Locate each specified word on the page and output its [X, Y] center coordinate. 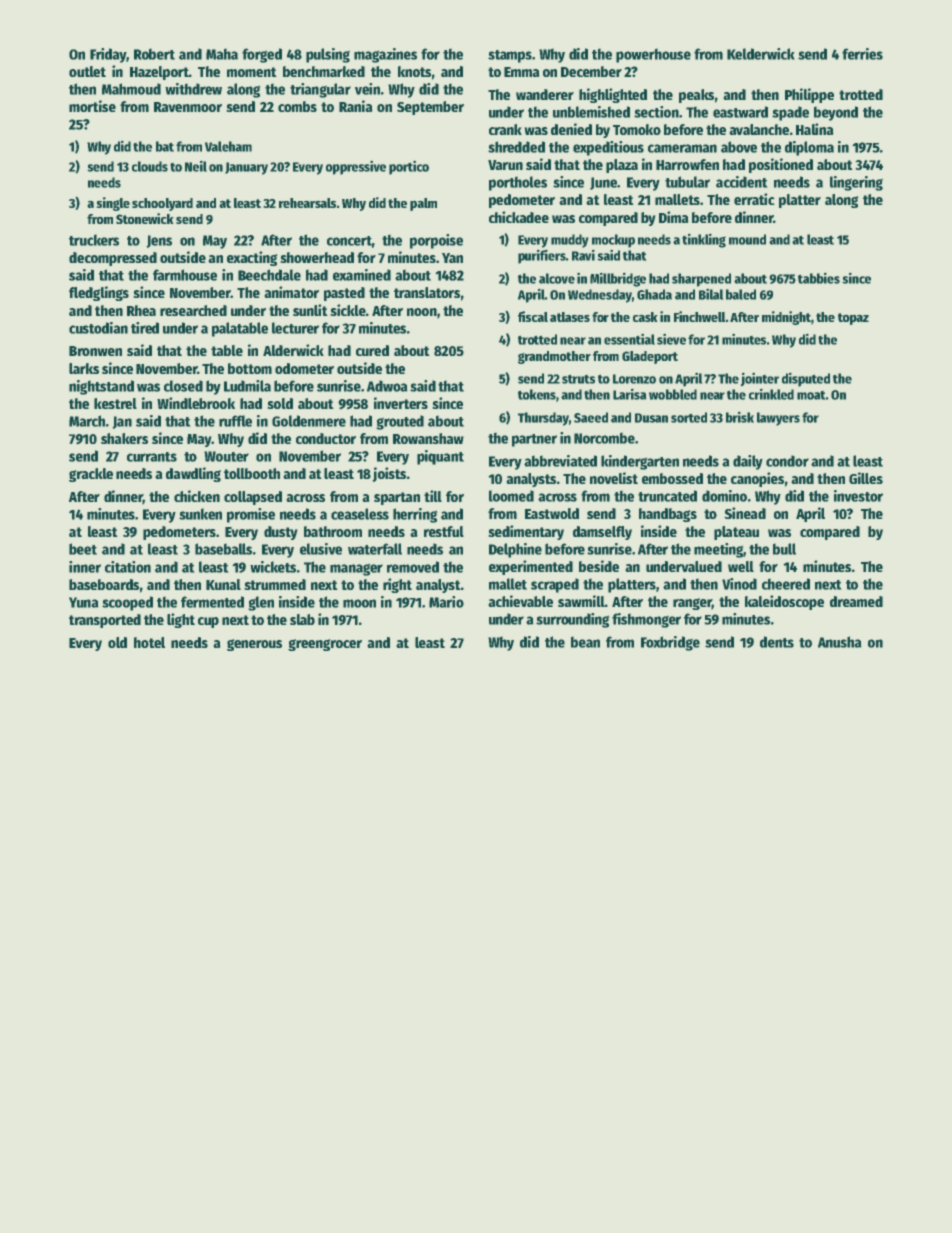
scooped [127, 603]
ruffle [235, 421]
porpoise [436, 241]
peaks [696, 96]
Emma [522, 72]
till [433, 496]
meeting [719, 550]
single [113, 204]
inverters [401, 403]
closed [183, 386]
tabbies [819, 278]
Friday [108, 55]
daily [748, 462]
